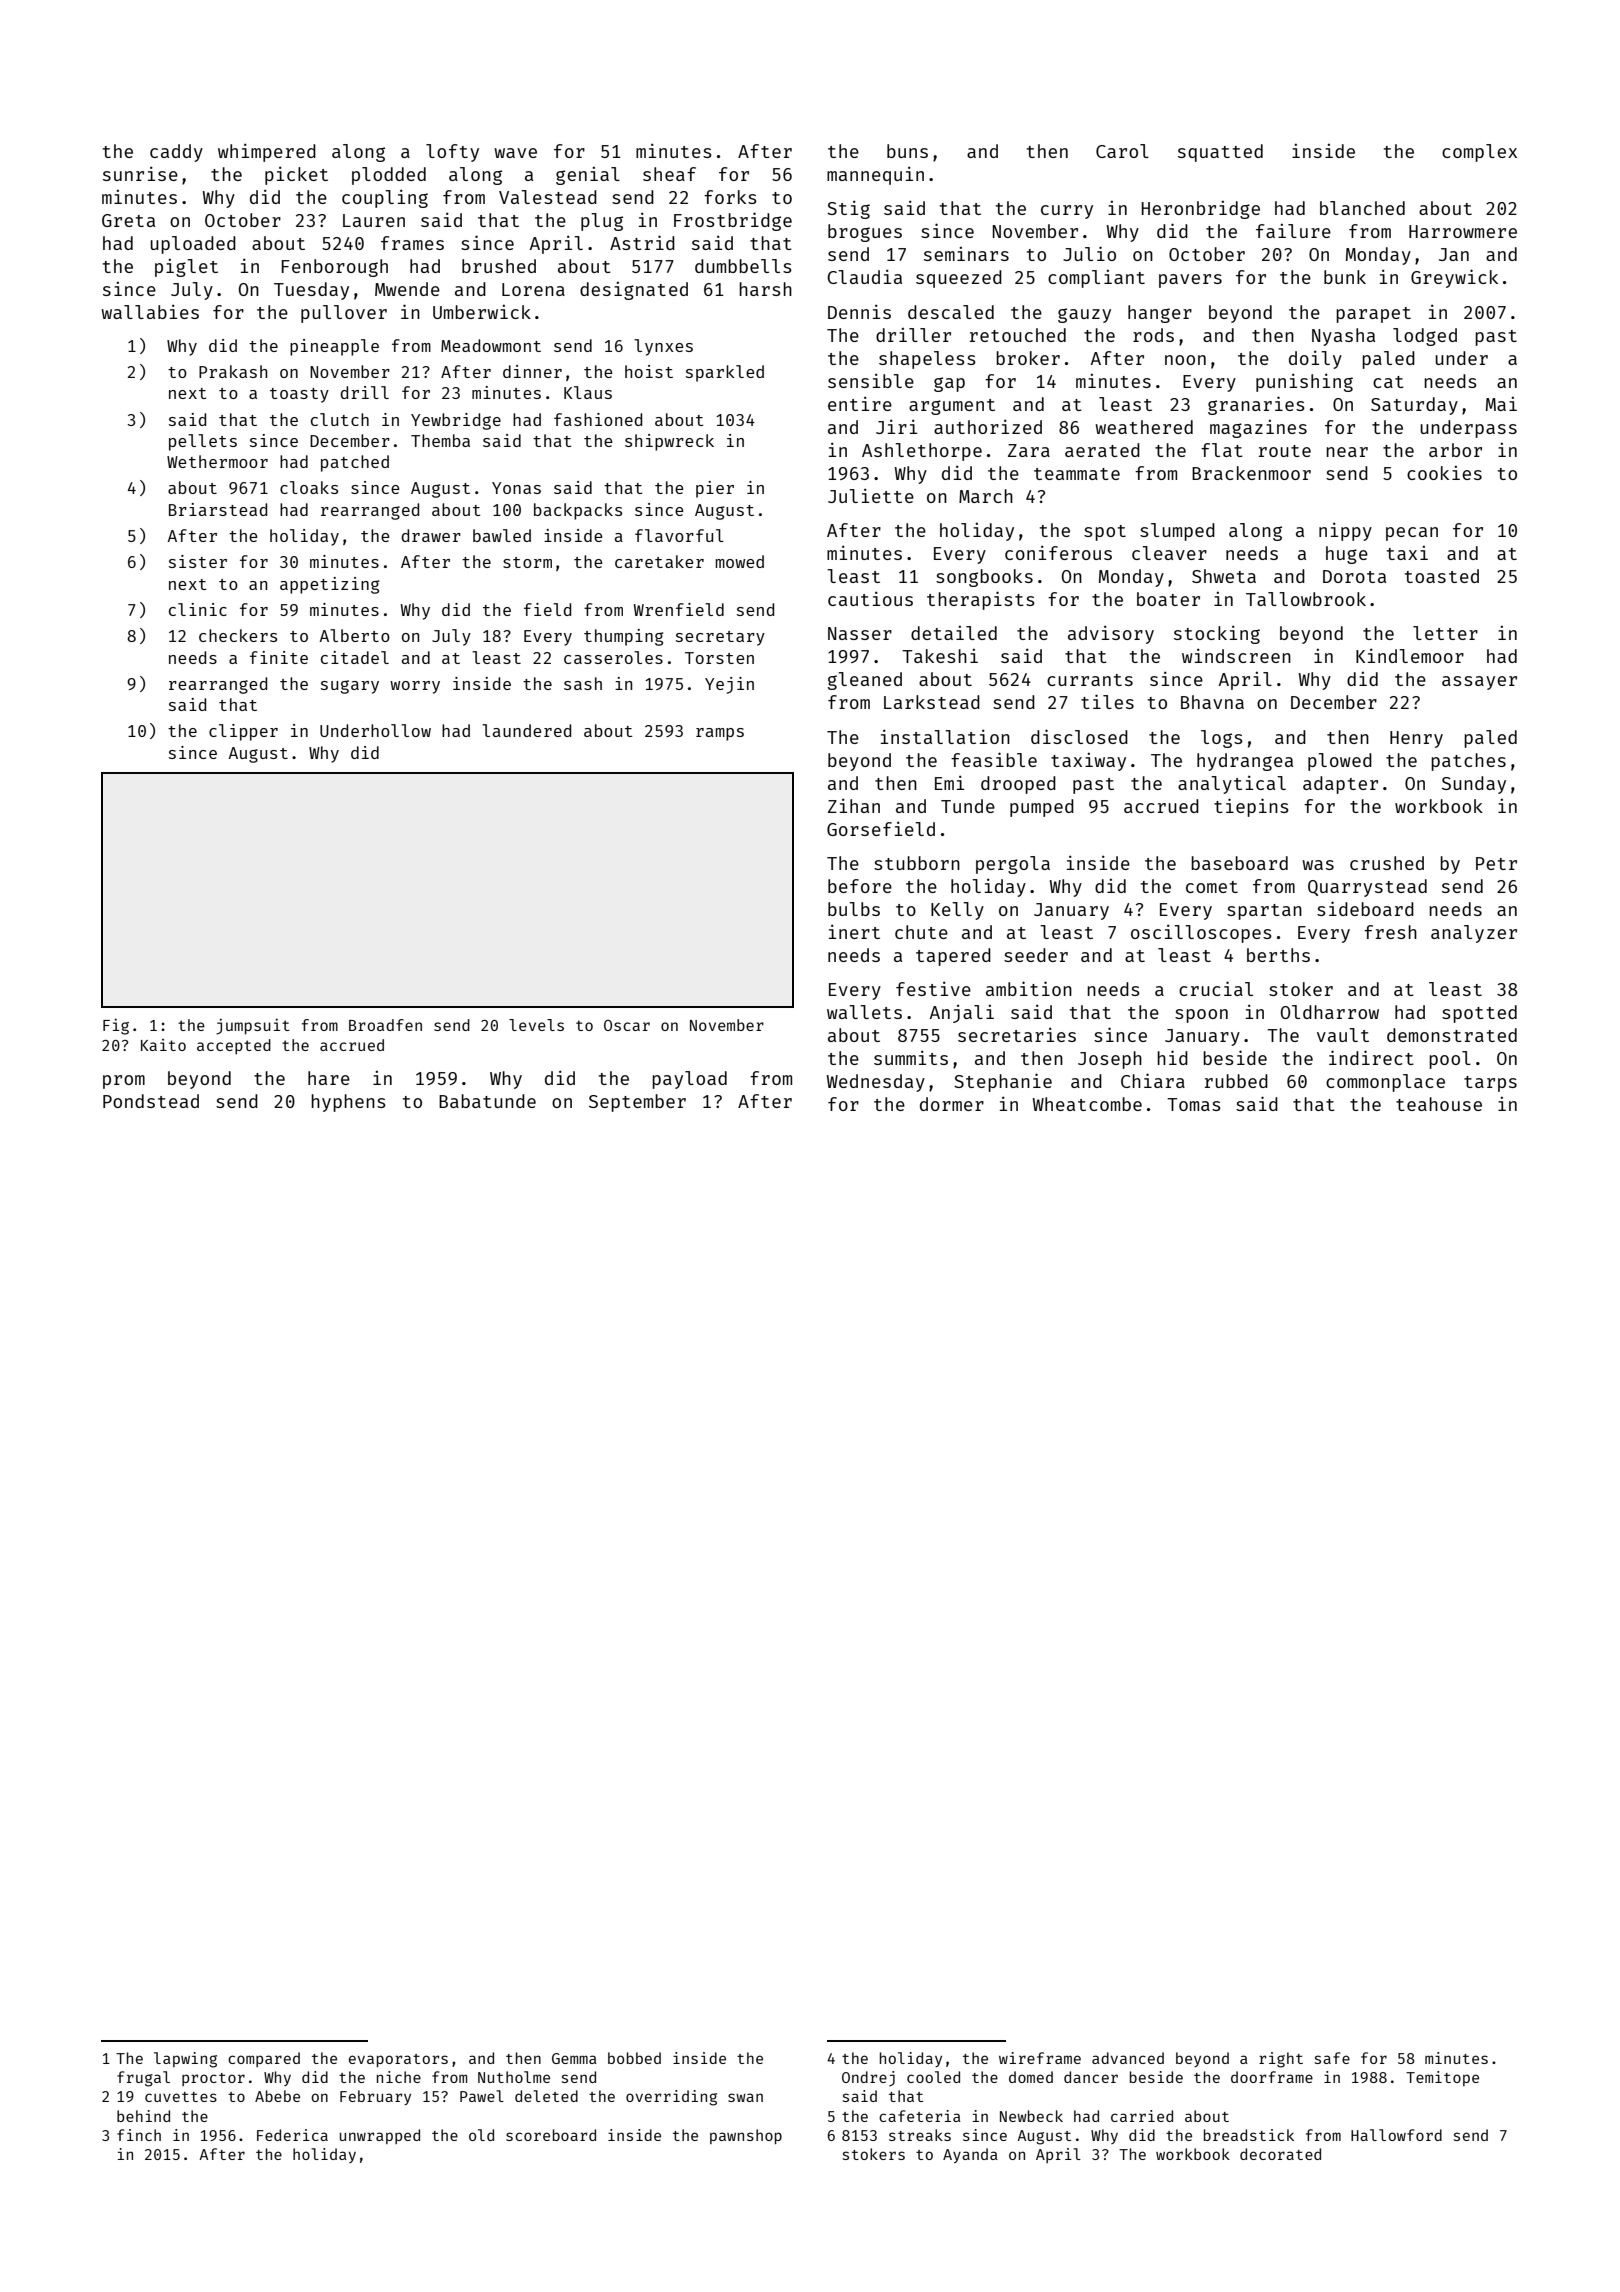  I want to click on wallabies, so click(150, 311).
